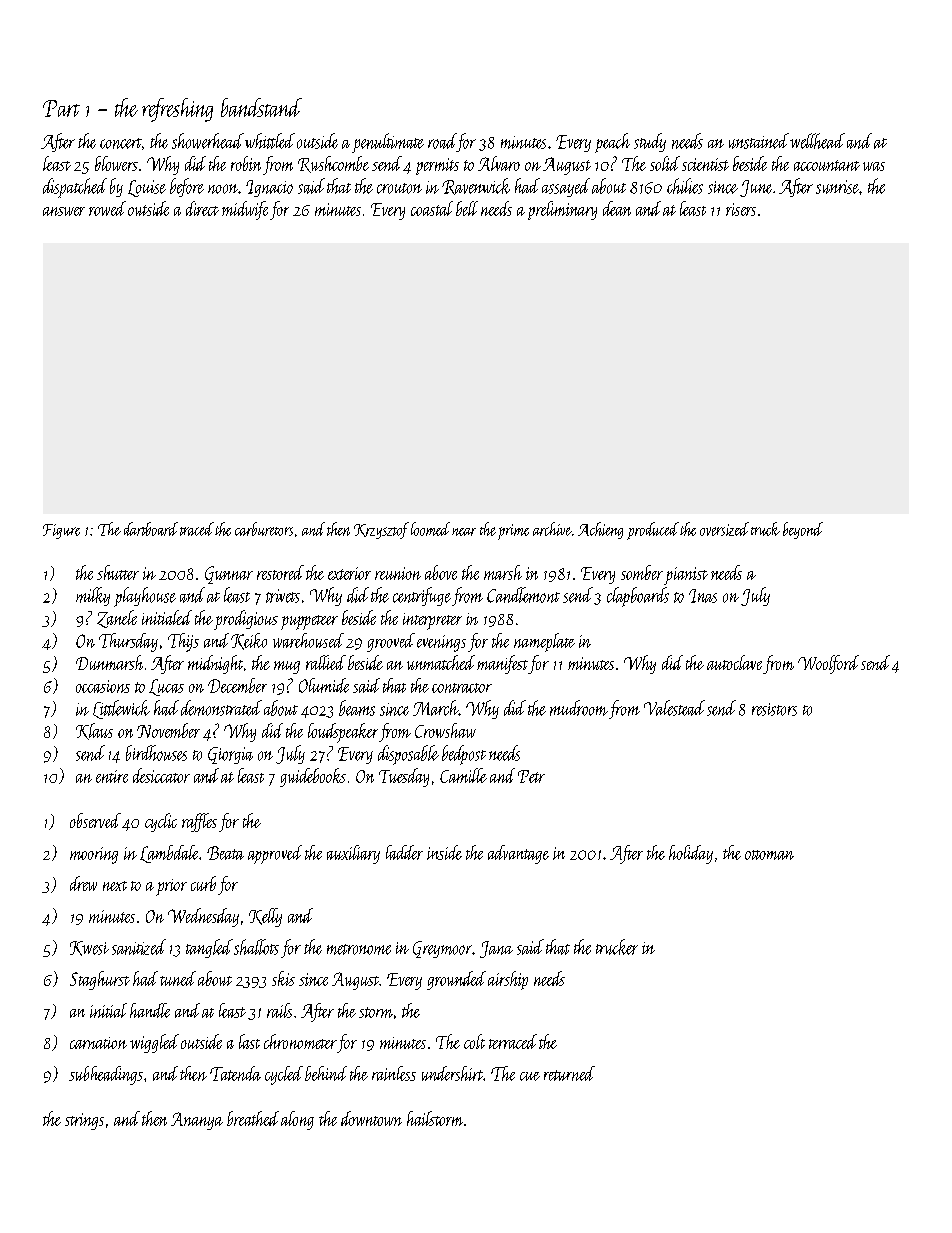 The image size is (952, 1233). Describe the element at coordinates (769, 855) in the screenshot. I see `ottoman` at that location.
